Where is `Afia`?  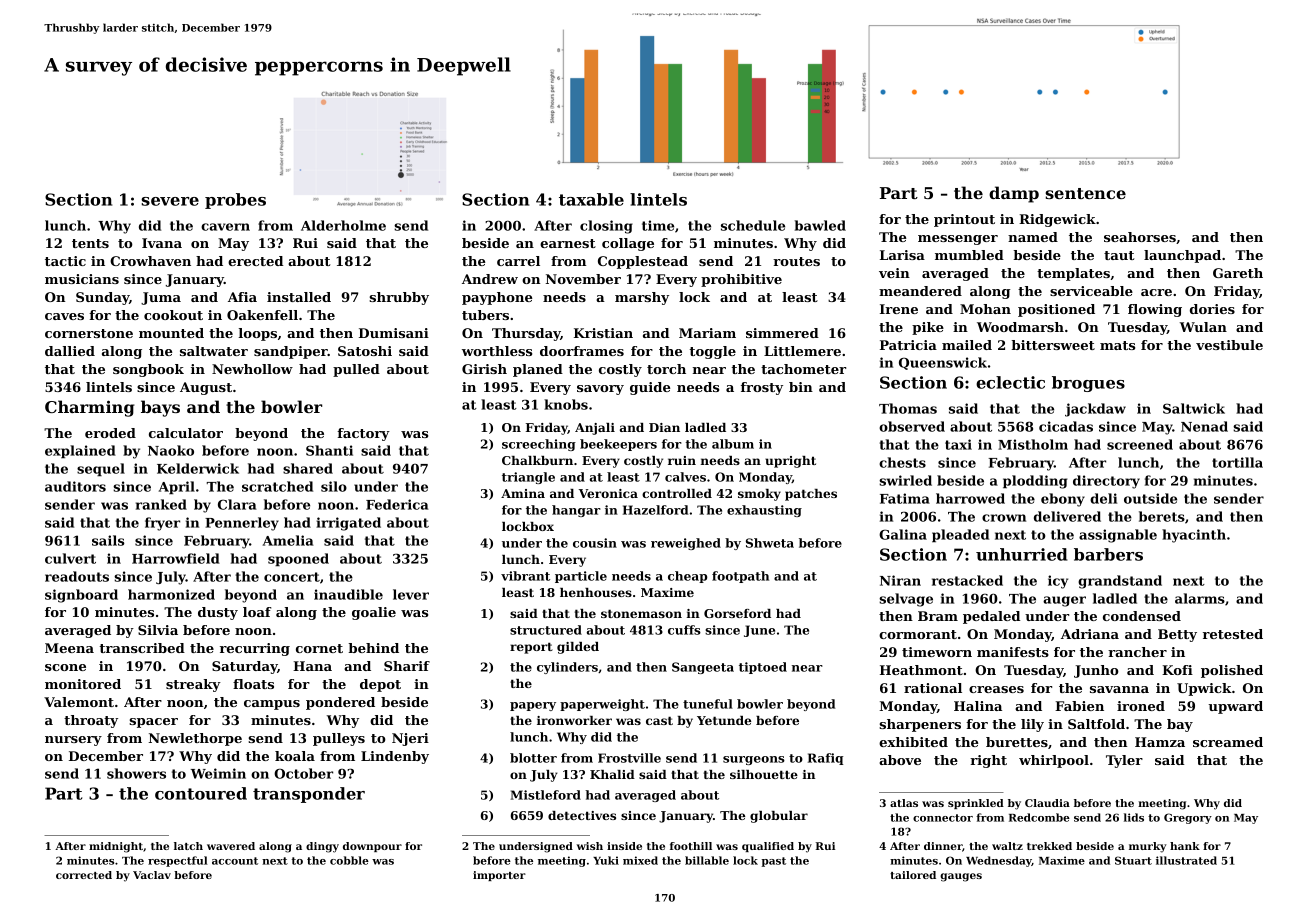 Afia is located at coordinates (242, 297).
